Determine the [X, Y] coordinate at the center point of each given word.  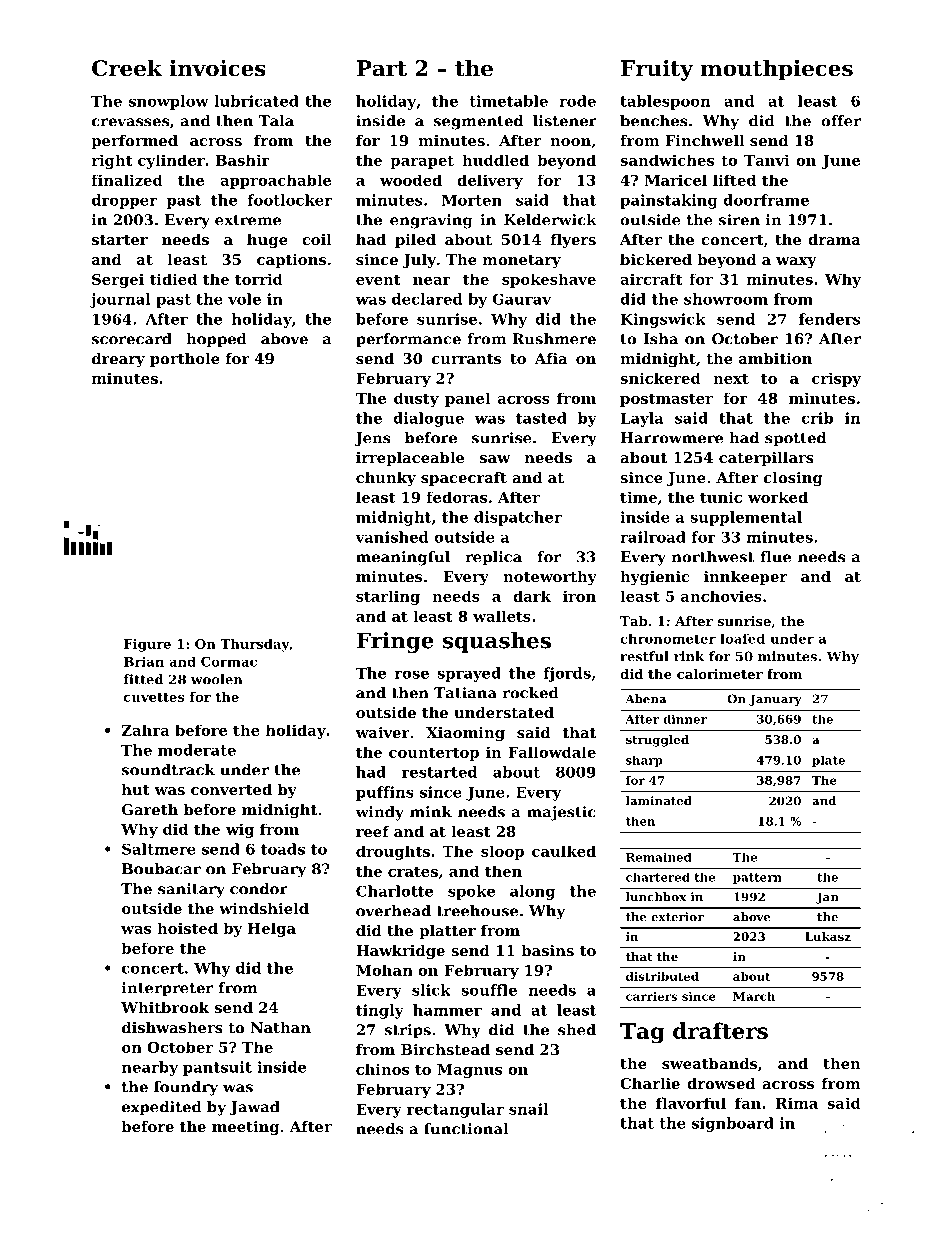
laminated [659, 801]
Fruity [657, 70]
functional [466, 1129]
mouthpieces [776, 70]
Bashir [242, 160]
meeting [245, 1128]
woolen [217, 679]
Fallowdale [552, 752]
